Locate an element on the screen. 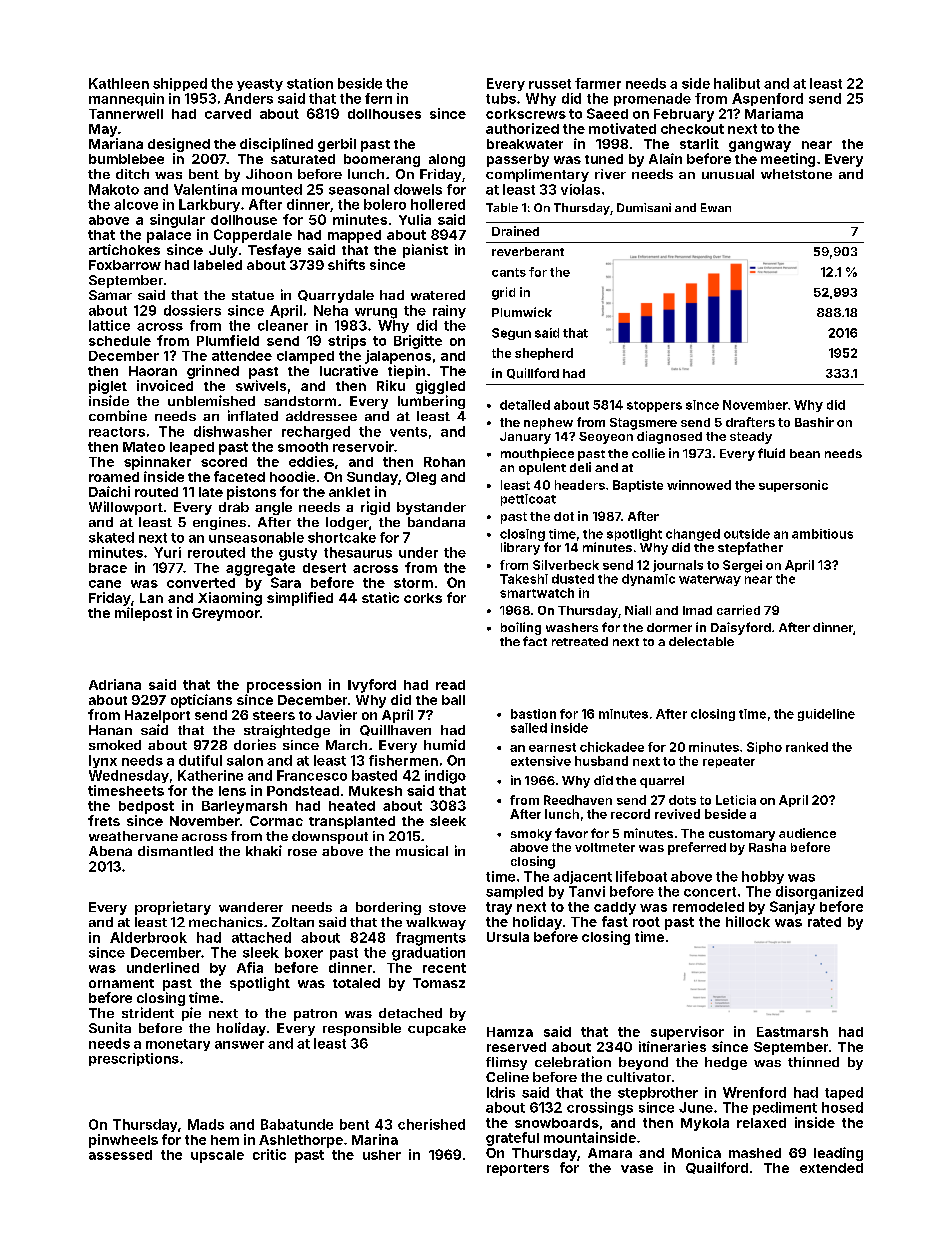 The image size is (952, 1233). ditch is located at coordinates (132, 174).
